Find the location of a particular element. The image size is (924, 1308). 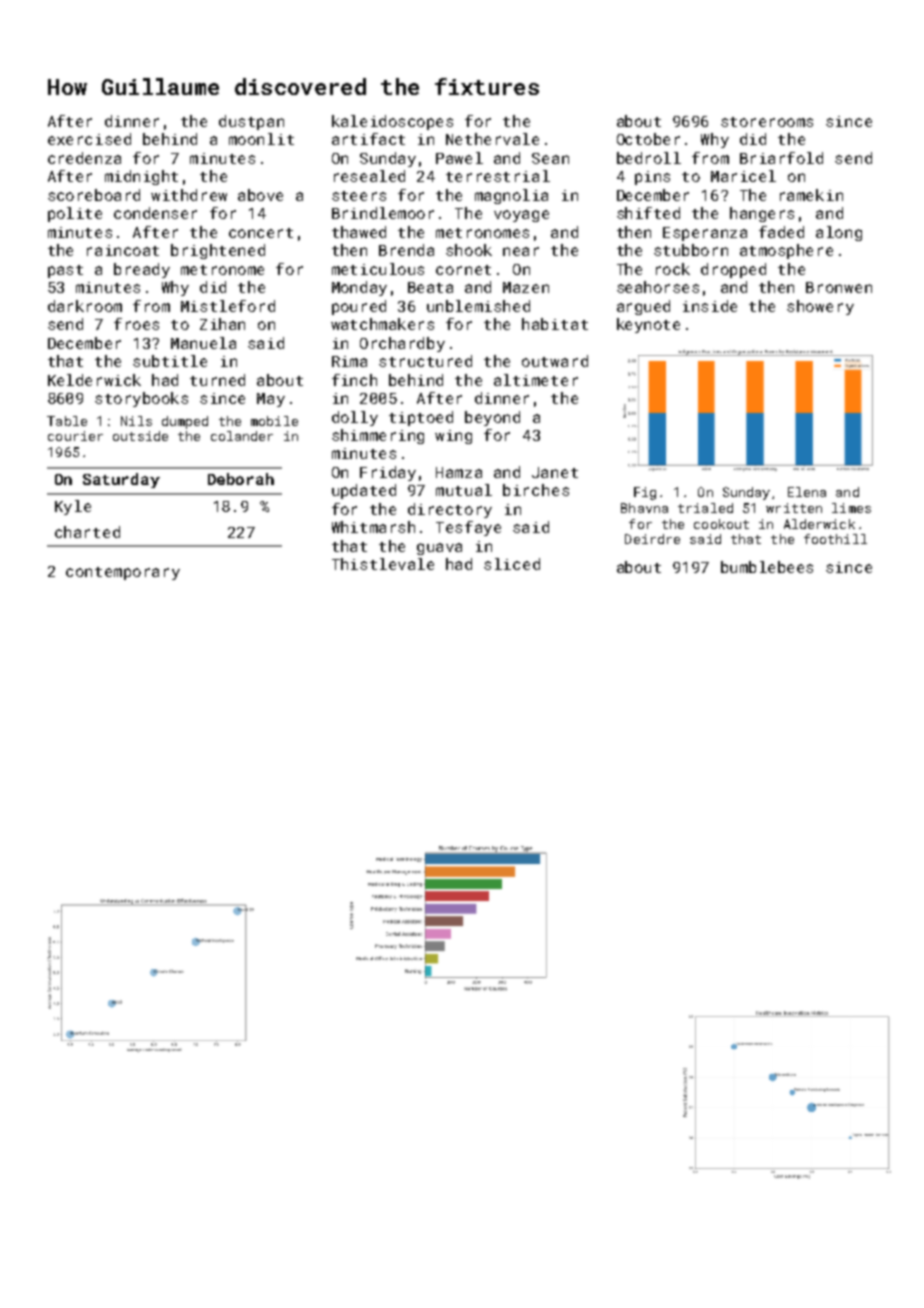

habitat is located at coordinates (555, 324).
